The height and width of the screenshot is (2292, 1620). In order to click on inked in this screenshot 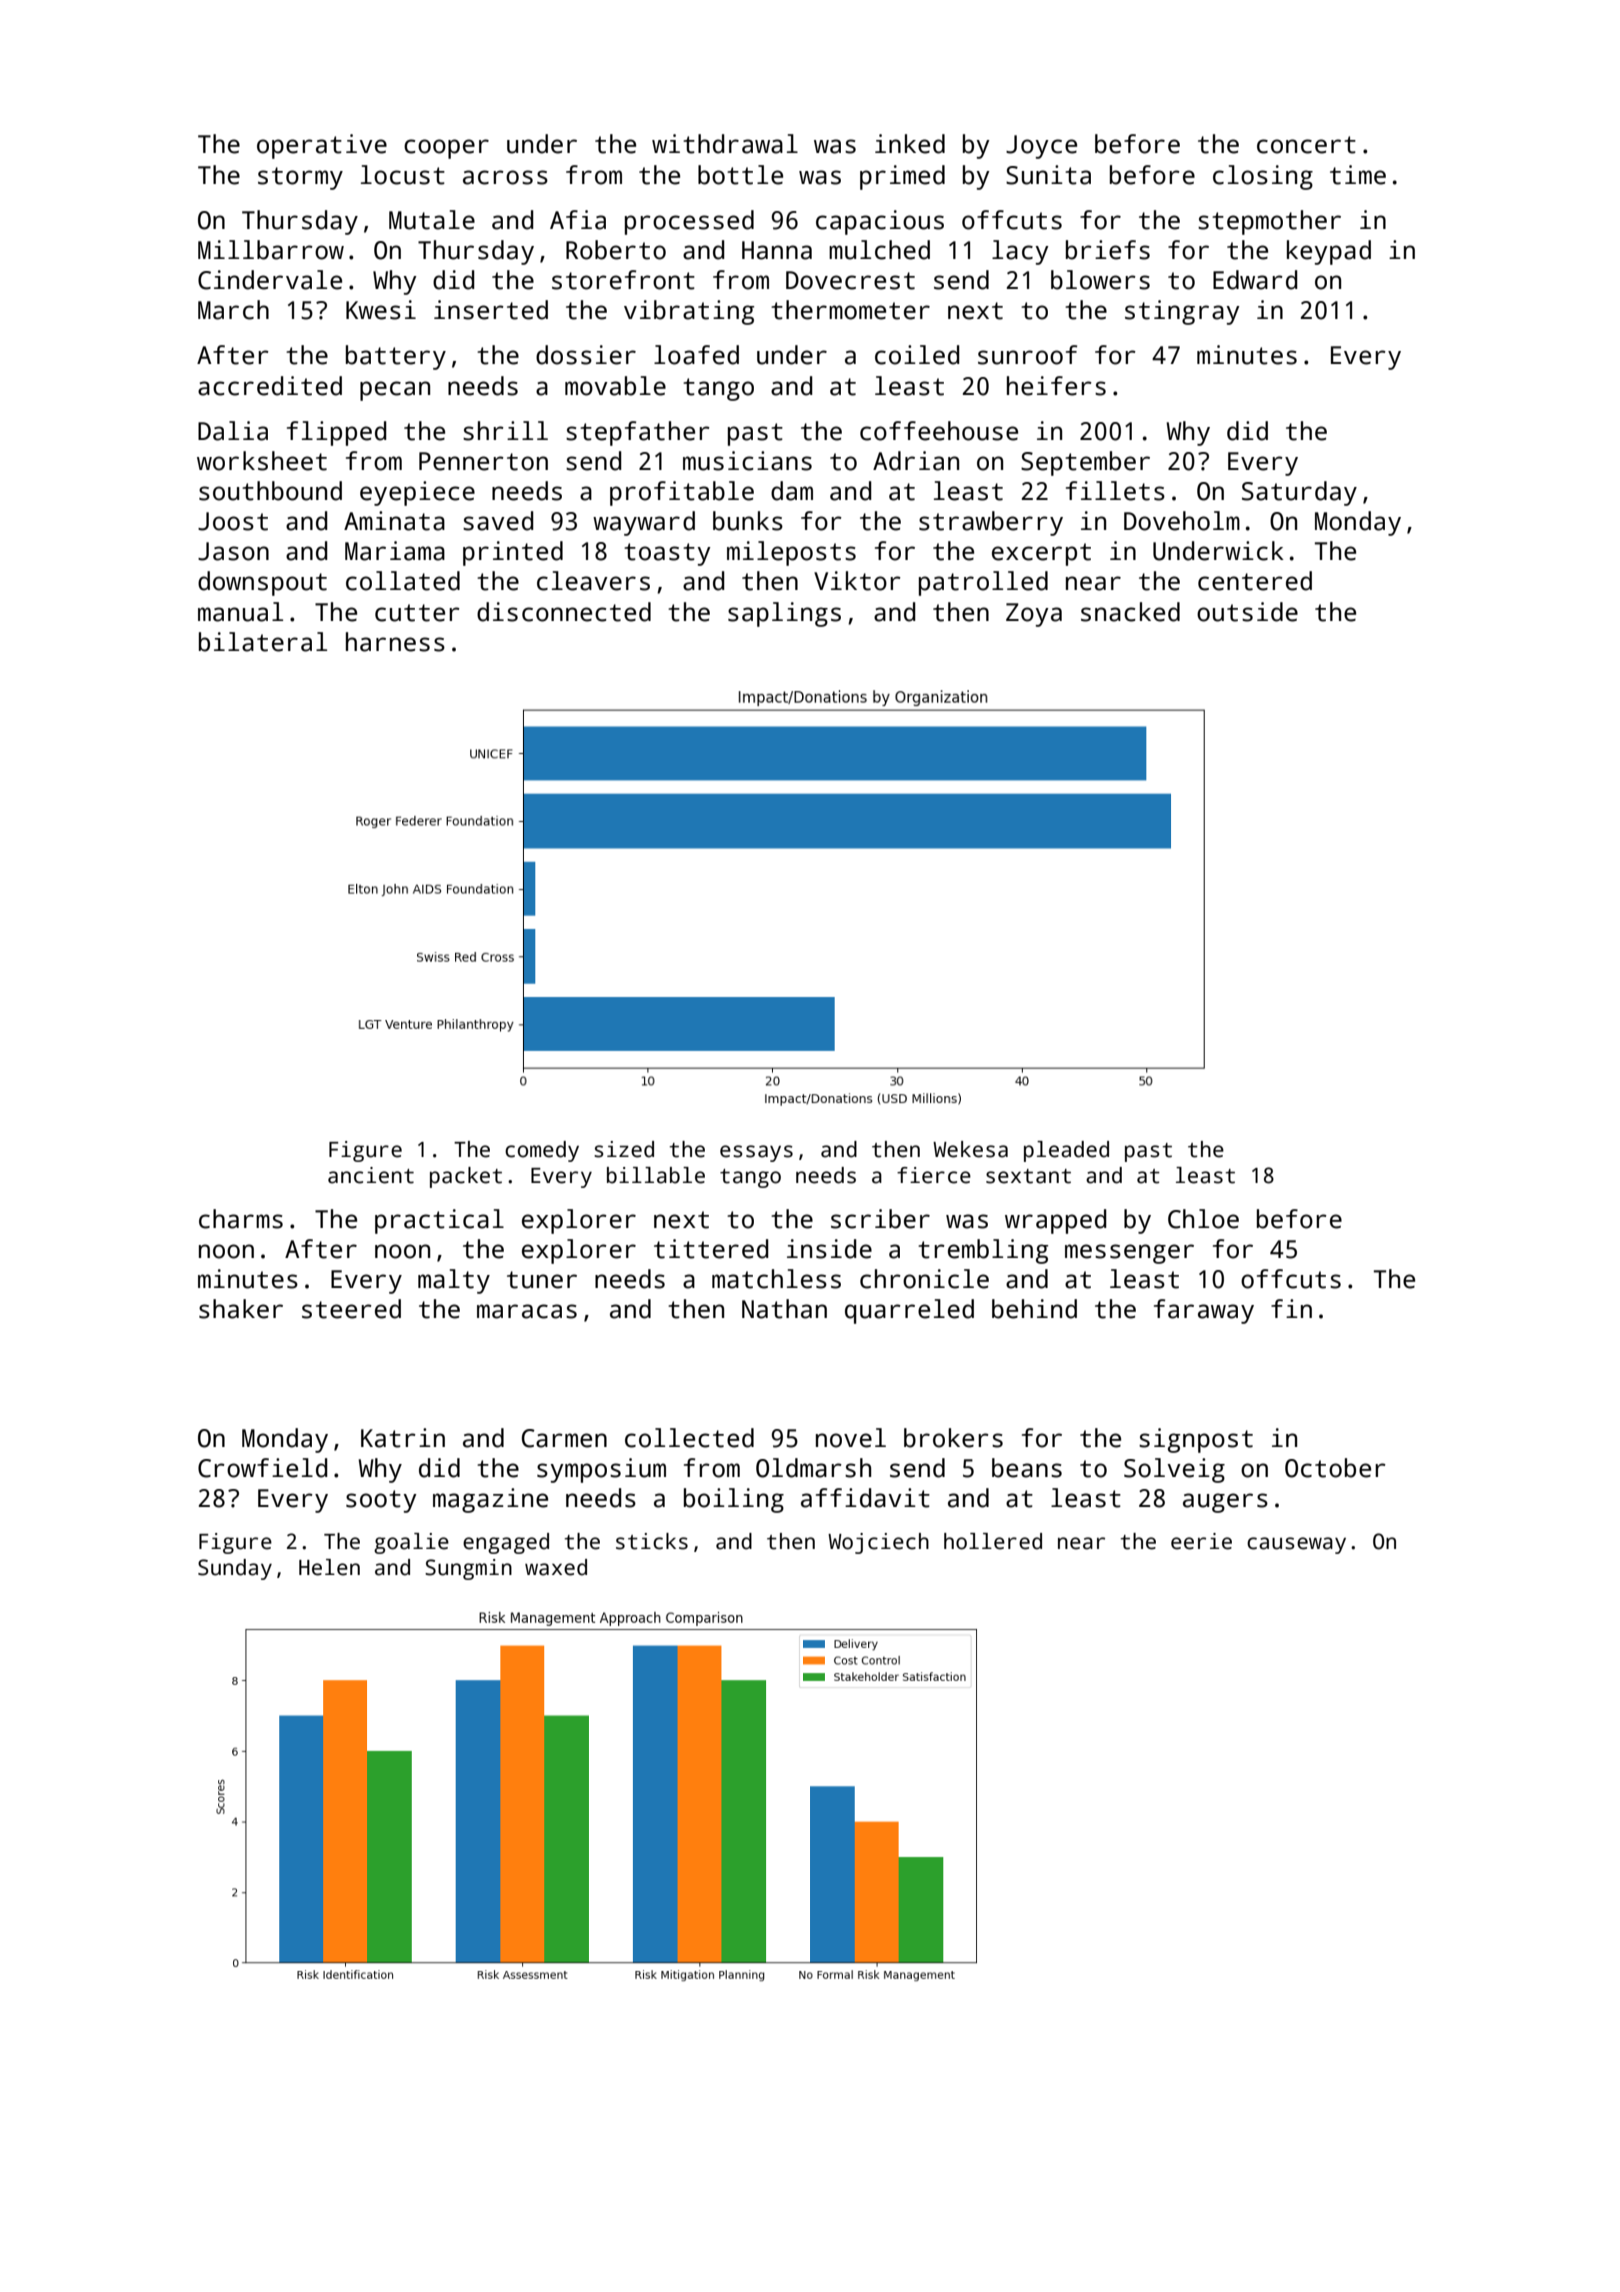, I will do `click(910, 144)`.
